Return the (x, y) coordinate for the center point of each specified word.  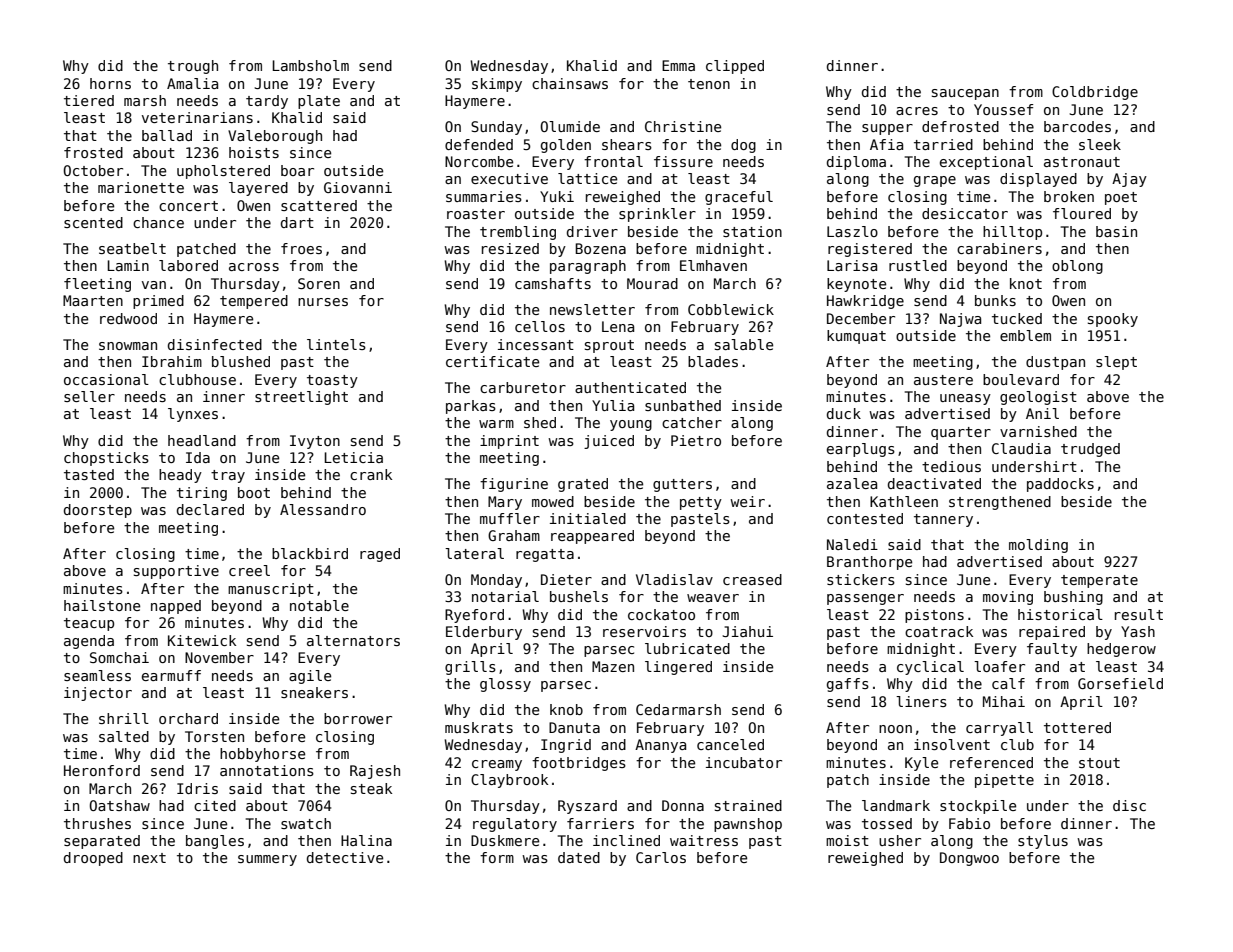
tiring (202, 494)
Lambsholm (310, 65)
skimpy (497, 85)
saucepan (965, 94)
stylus (1043, 842)
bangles (215, 842)
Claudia (1021, 448)
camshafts (553, 283)
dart (297, 222)
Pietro (696, 440)
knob (566, 709)
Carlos (661, 857)
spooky (1113, 320)
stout (1099, 763)
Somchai (119, 657)
